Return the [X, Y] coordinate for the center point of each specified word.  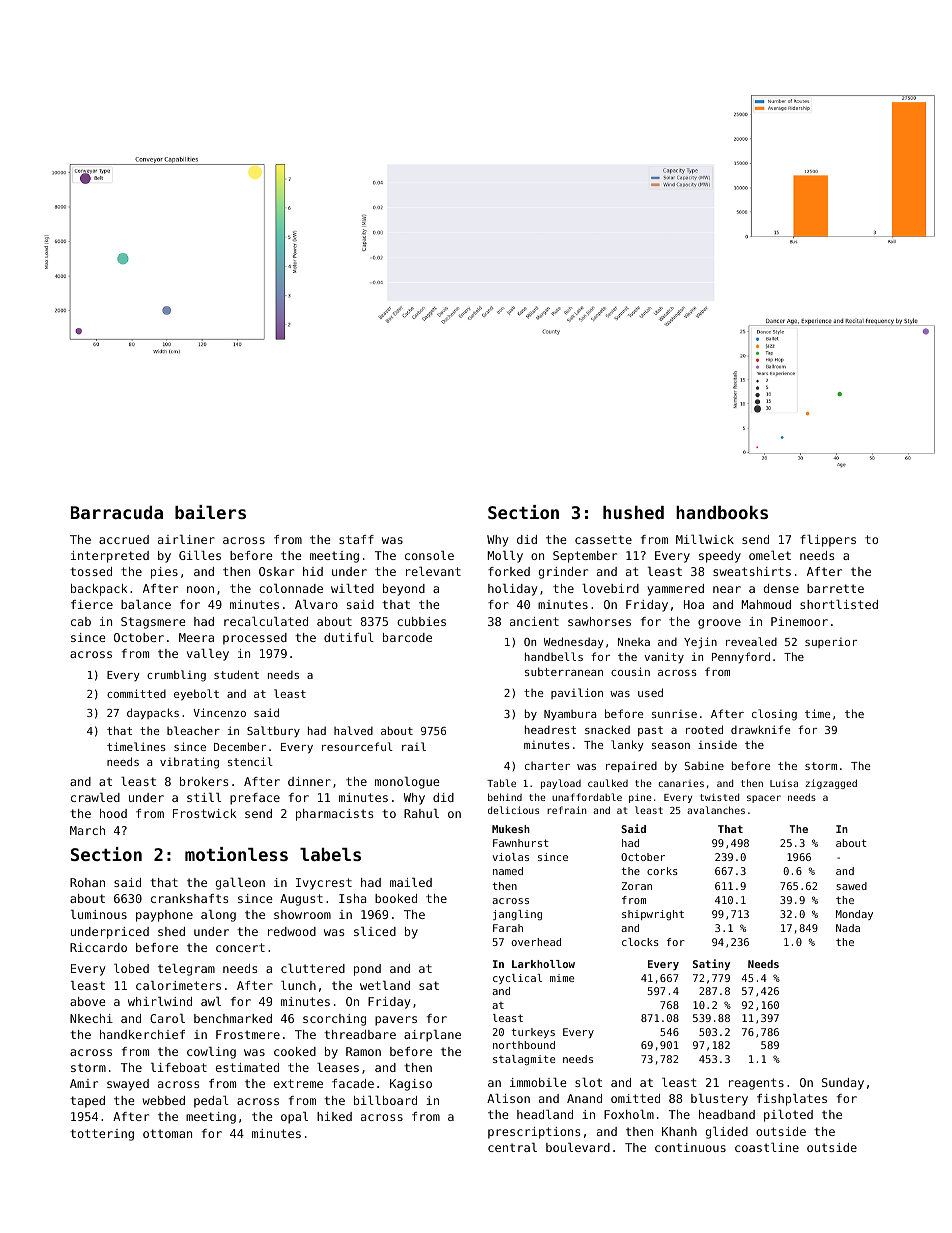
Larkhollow [543, 964]
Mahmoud [766, 604]
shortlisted [839, 604]
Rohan [87, 882]
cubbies [421, 621]
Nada [848, 928]
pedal [211, 1102]
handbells [554, 656]
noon [200, 589]
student [236, 674]
